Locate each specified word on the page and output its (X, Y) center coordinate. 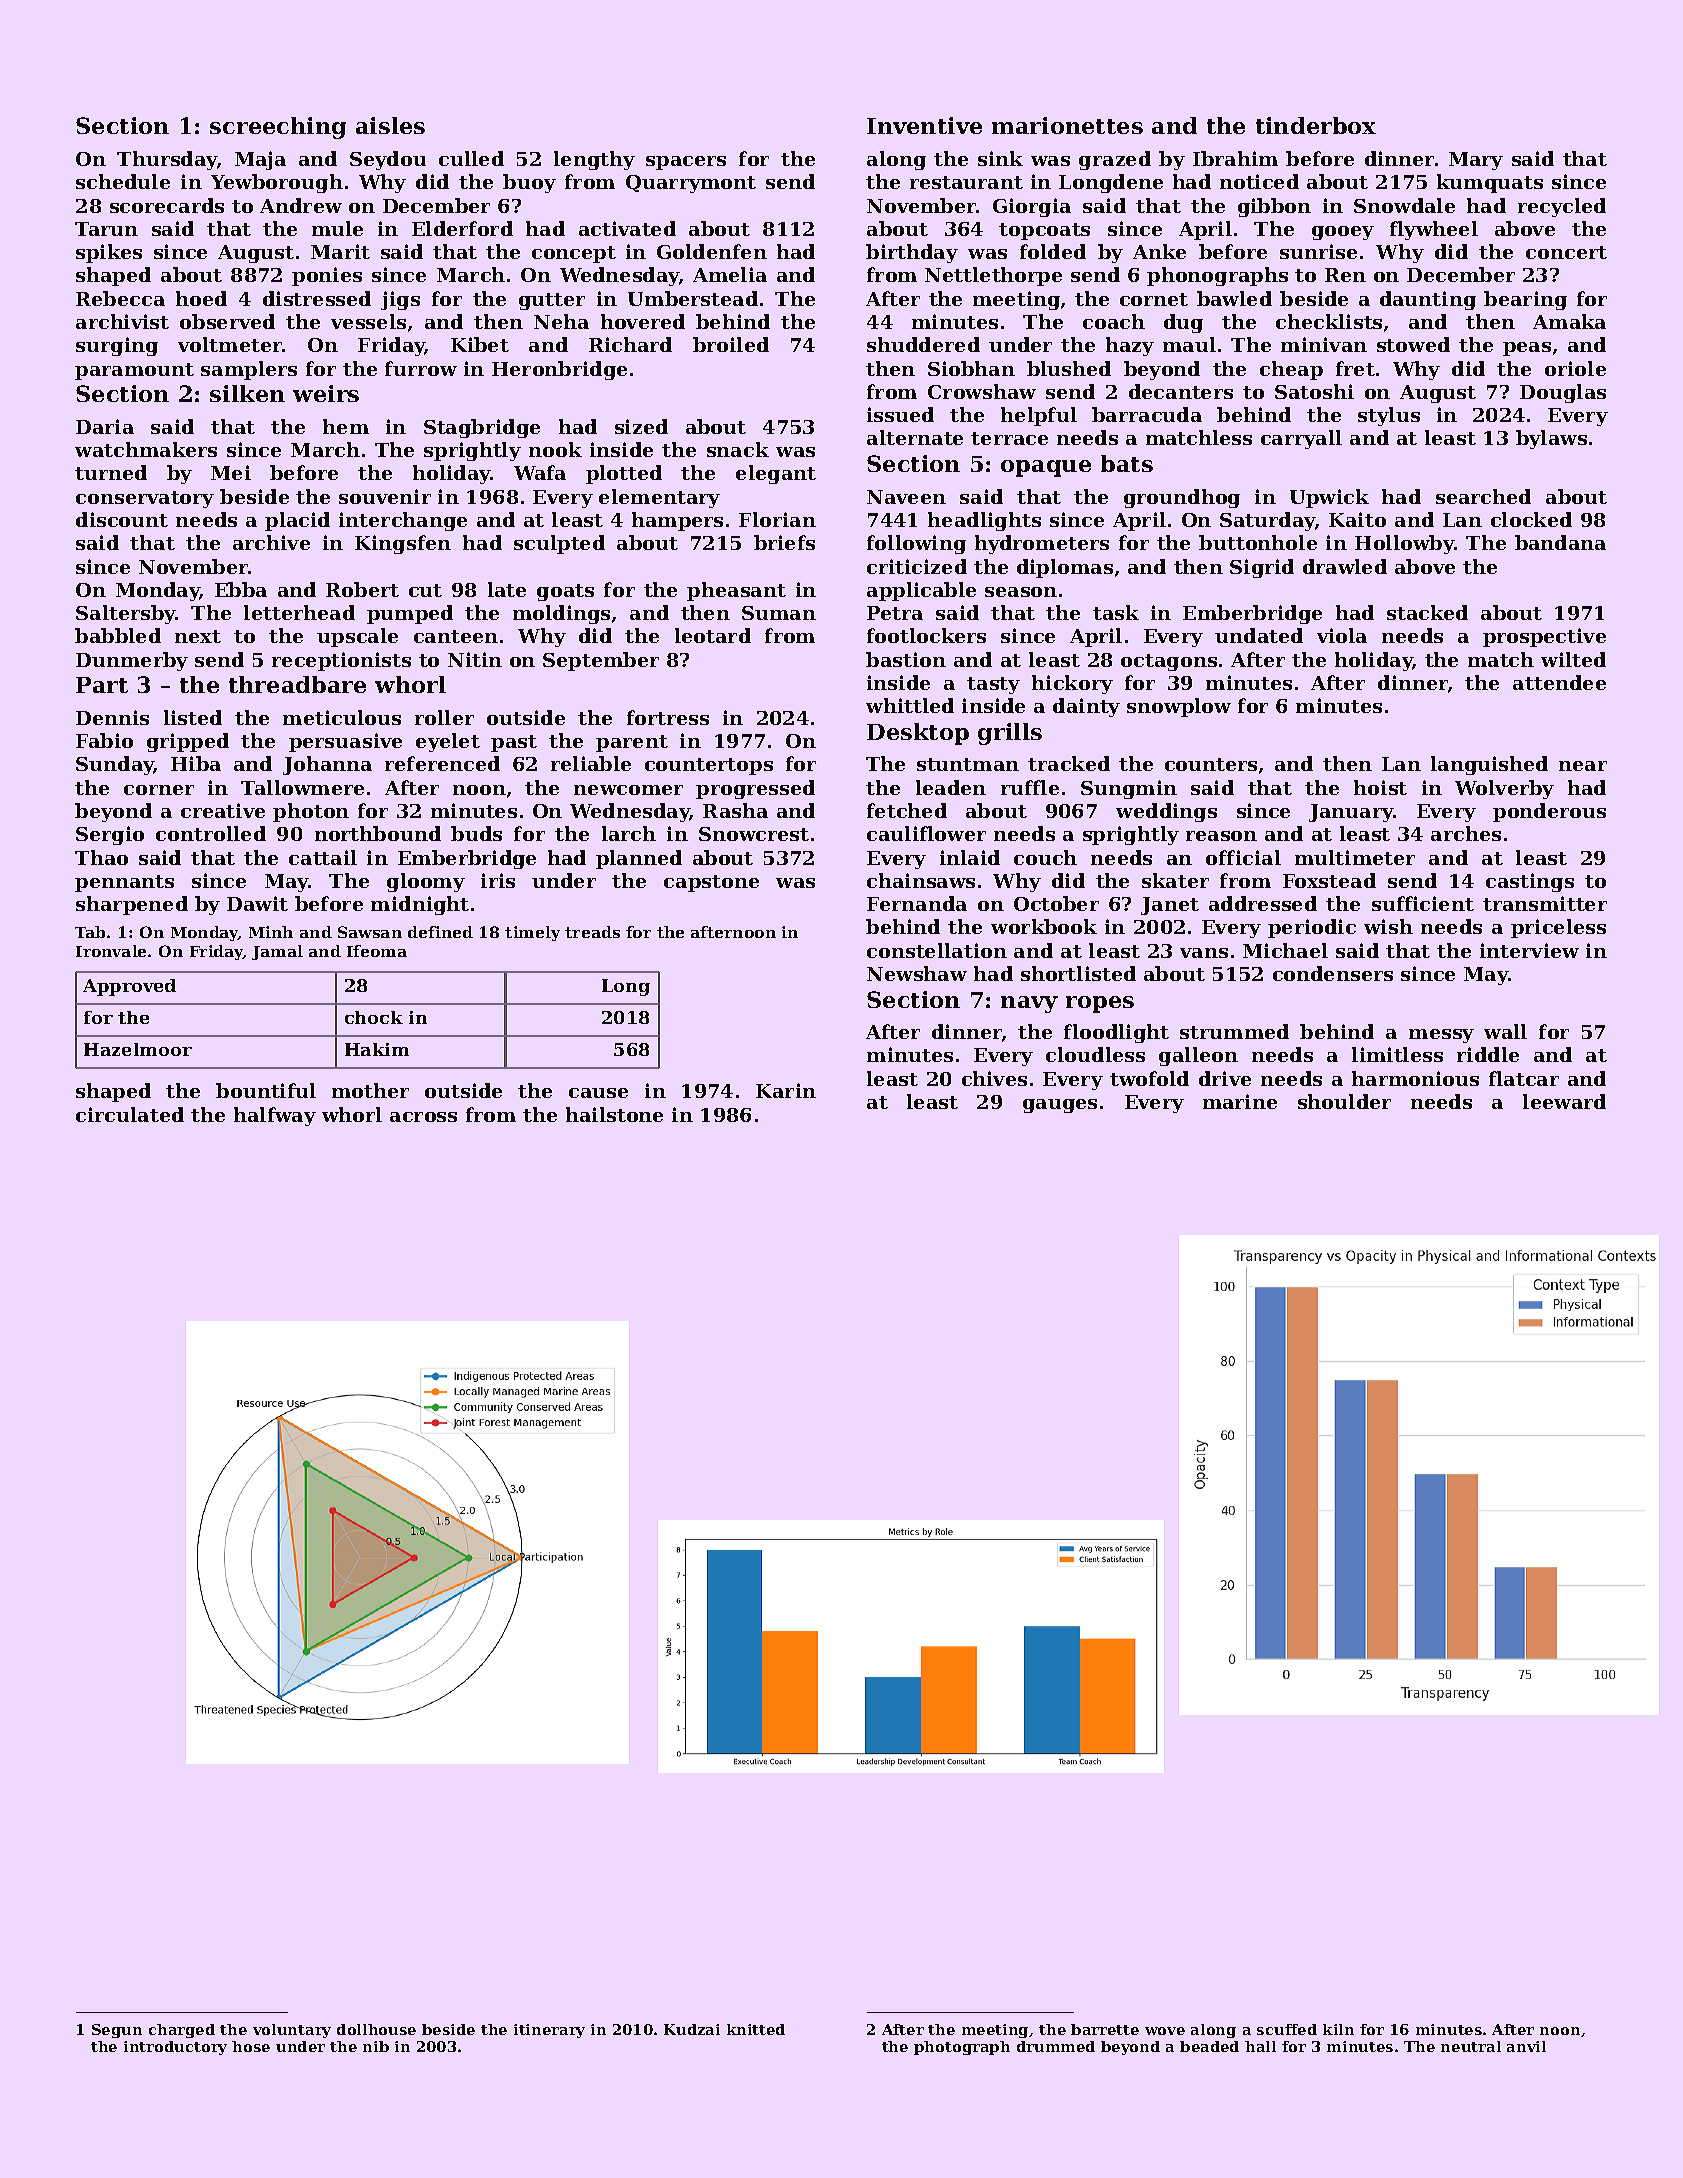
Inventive (924, 125)
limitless (1397, 1054)
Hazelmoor (138, 1049)
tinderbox (1316, 125)
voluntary (292, 2031)
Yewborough (277, 183)
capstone (711, 883)
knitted (756, 2029)
